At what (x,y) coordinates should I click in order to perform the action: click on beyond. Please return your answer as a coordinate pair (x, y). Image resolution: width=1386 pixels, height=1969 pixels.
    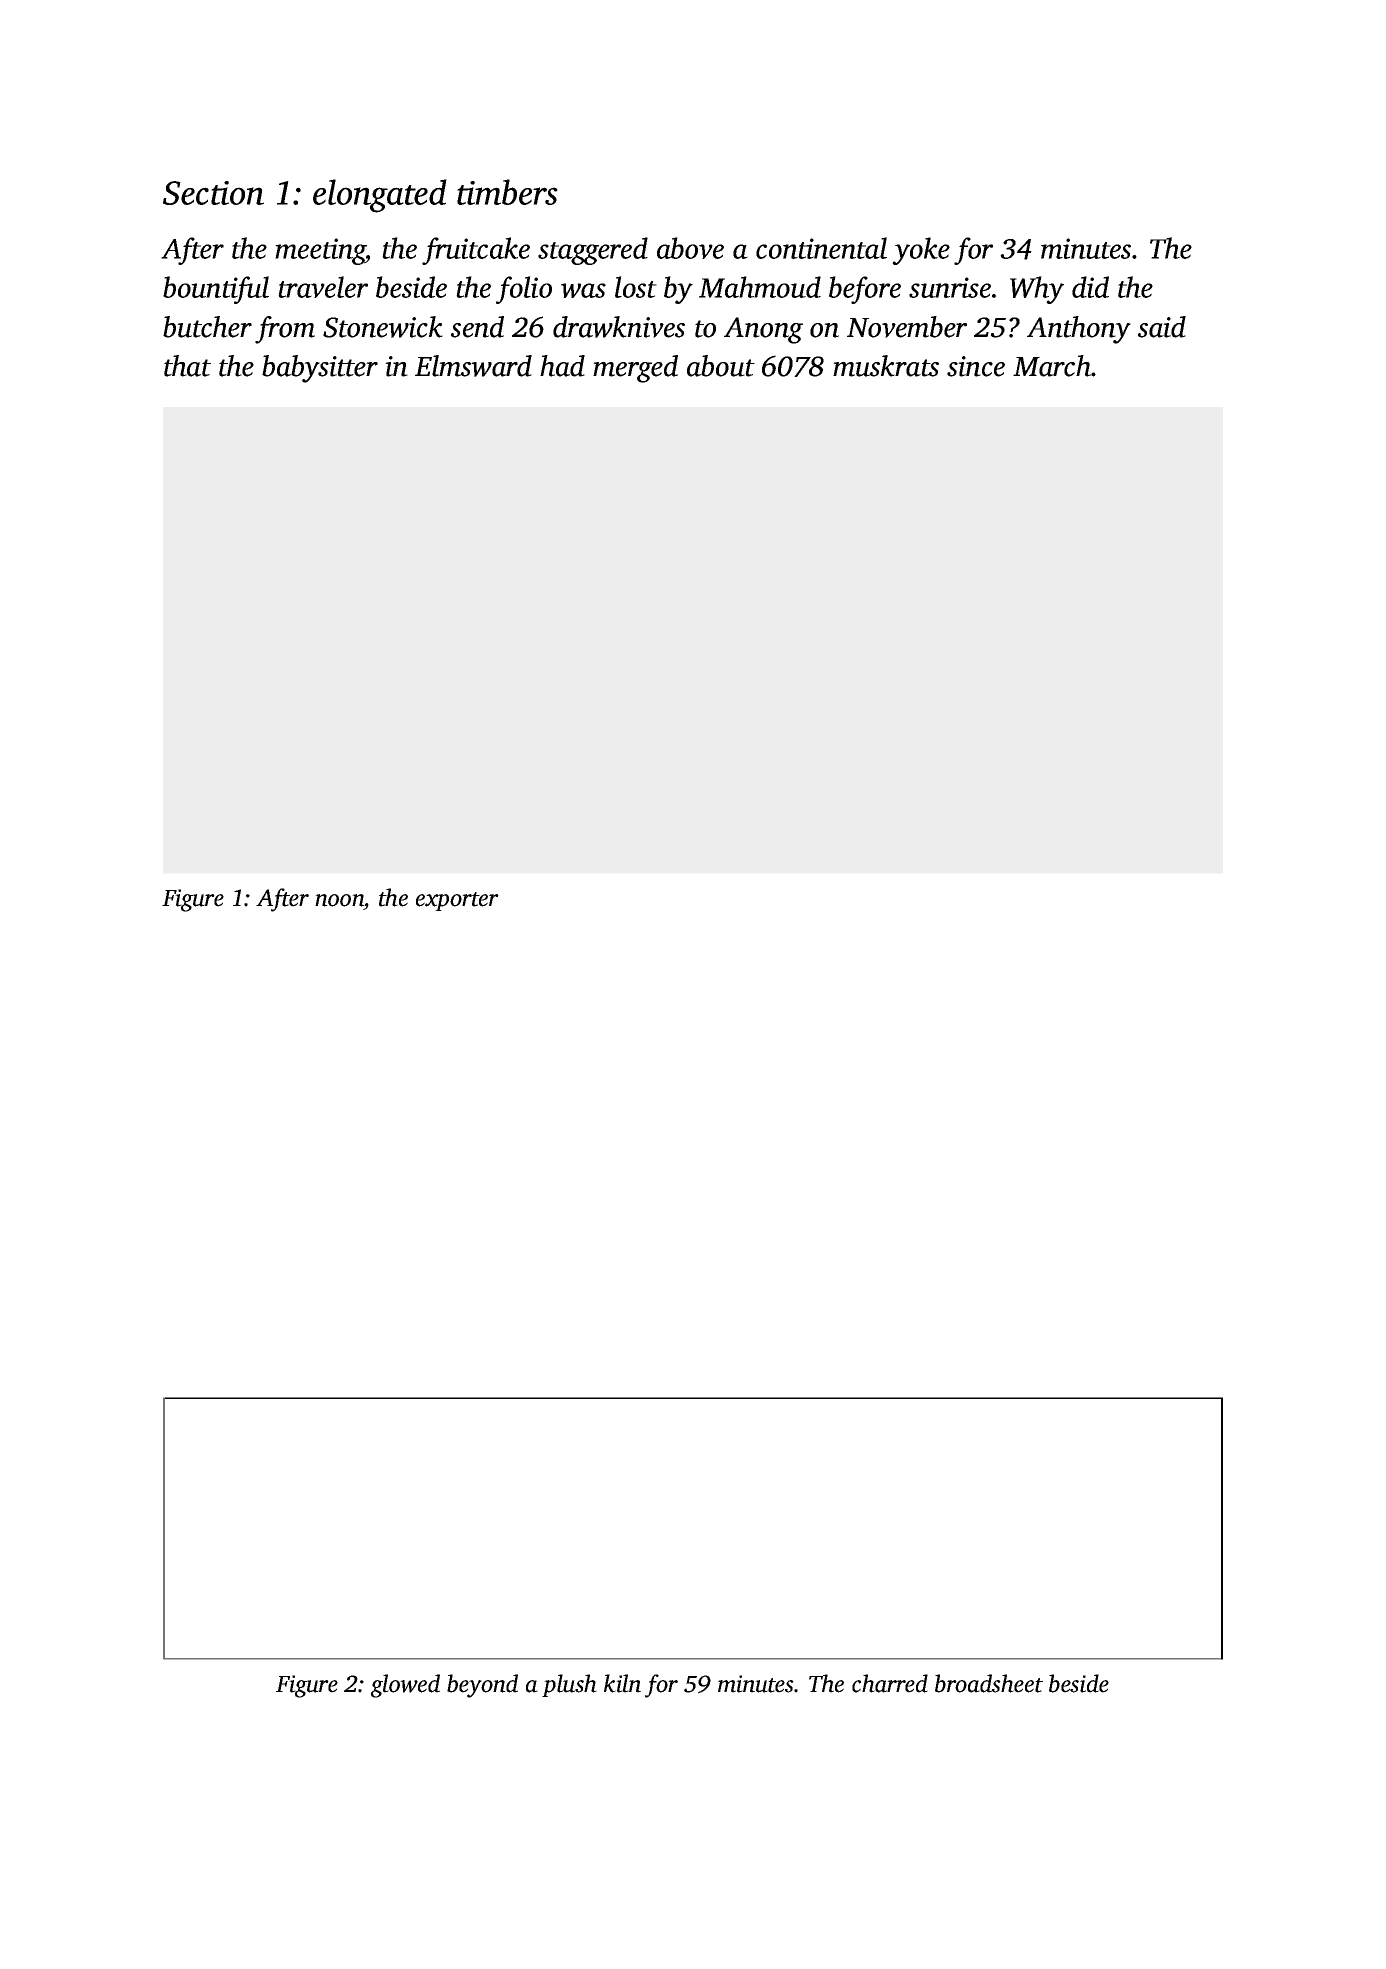
    Looking at the image, I should click on (482, 1686).
